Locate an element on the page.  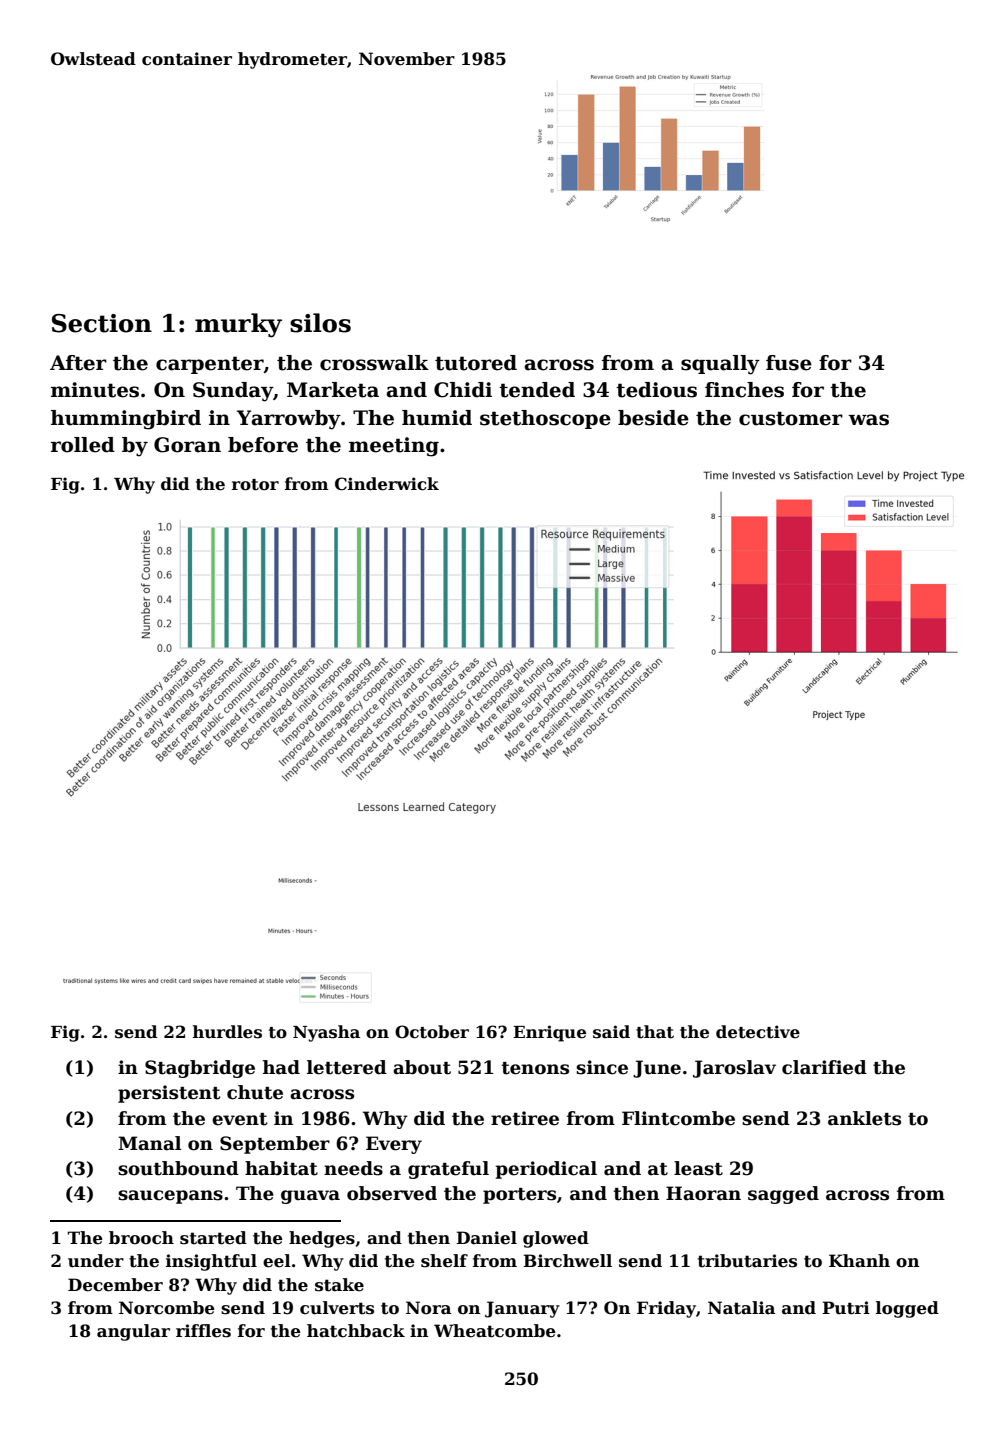
said is located at coordinates (611, 1032).
